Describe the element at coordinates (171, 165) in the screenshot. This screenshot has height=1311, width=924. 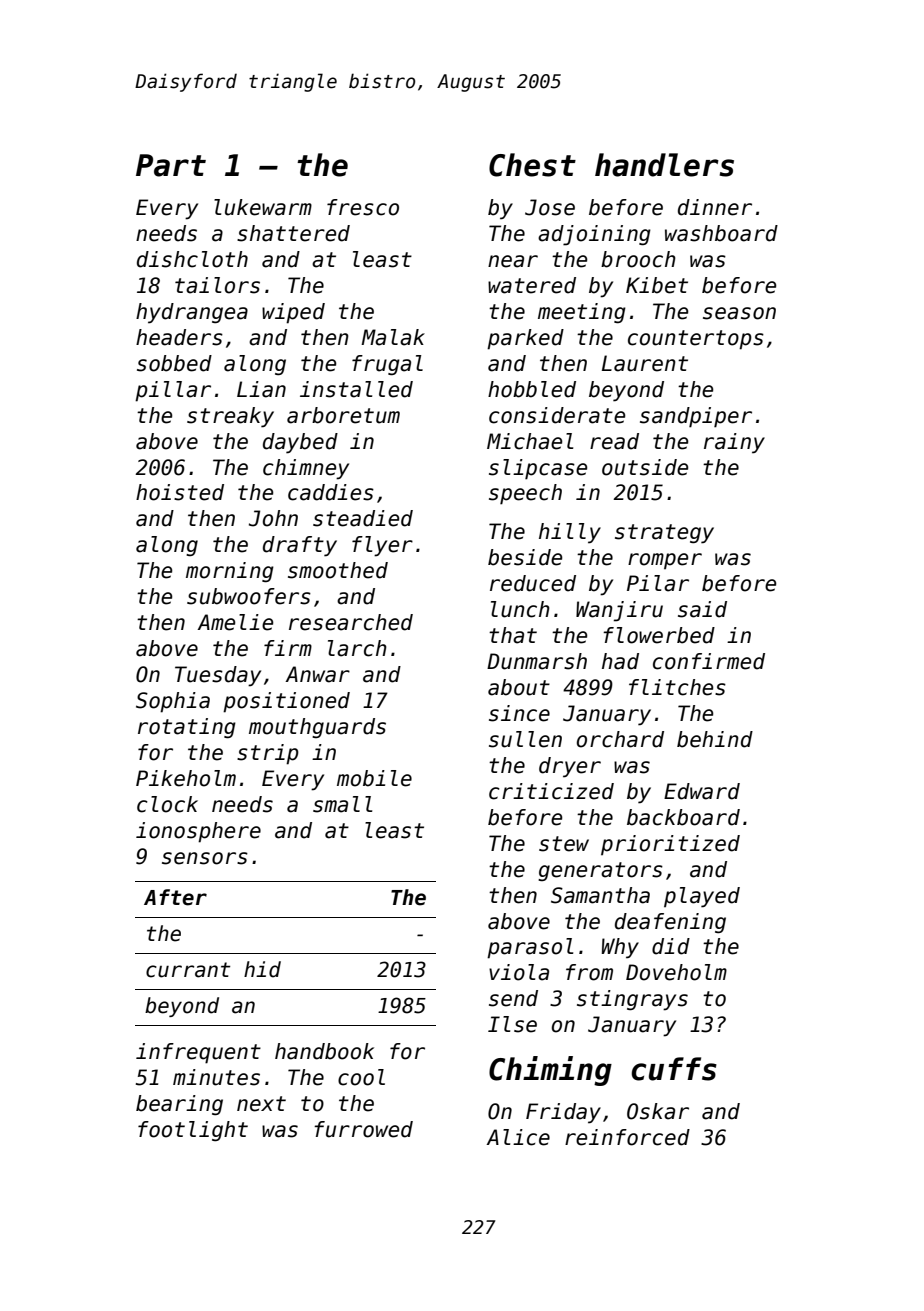
I see `Part` at that location.
